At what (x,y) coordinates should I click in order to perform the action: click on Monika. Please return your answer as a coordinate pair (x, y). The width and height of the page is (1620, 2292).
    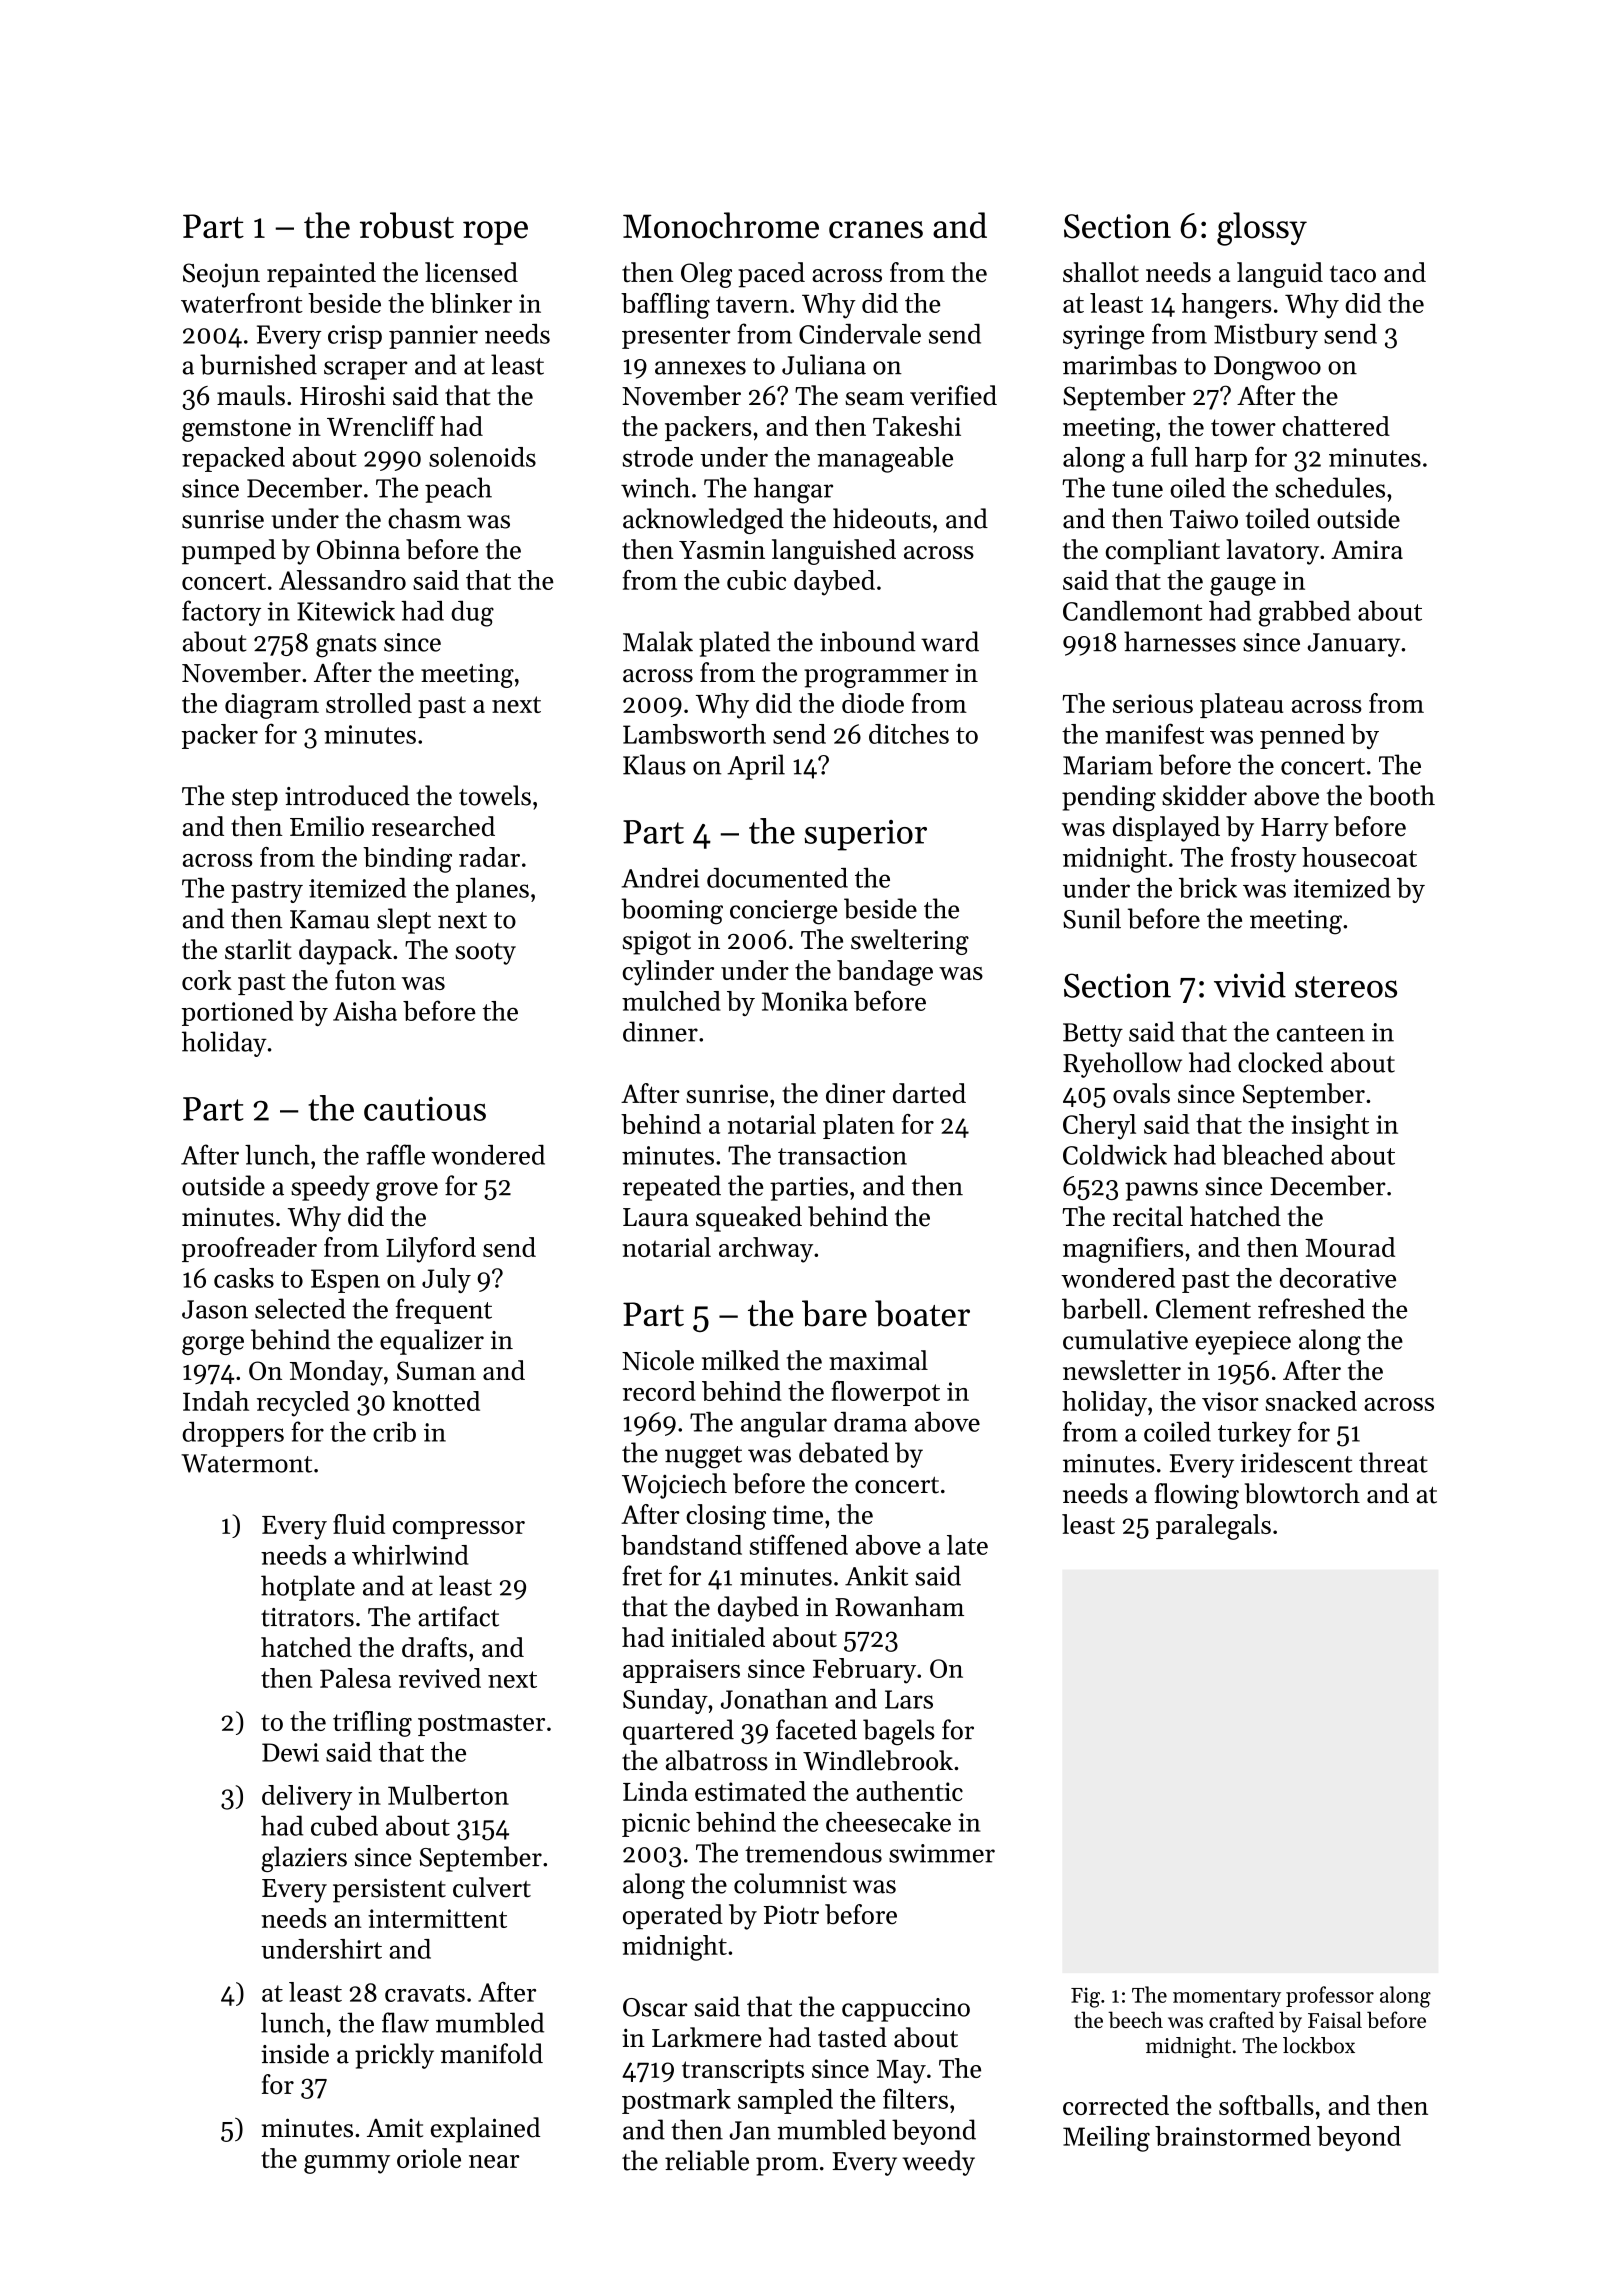
    Looking at the image, I should click on (805, 1001).
